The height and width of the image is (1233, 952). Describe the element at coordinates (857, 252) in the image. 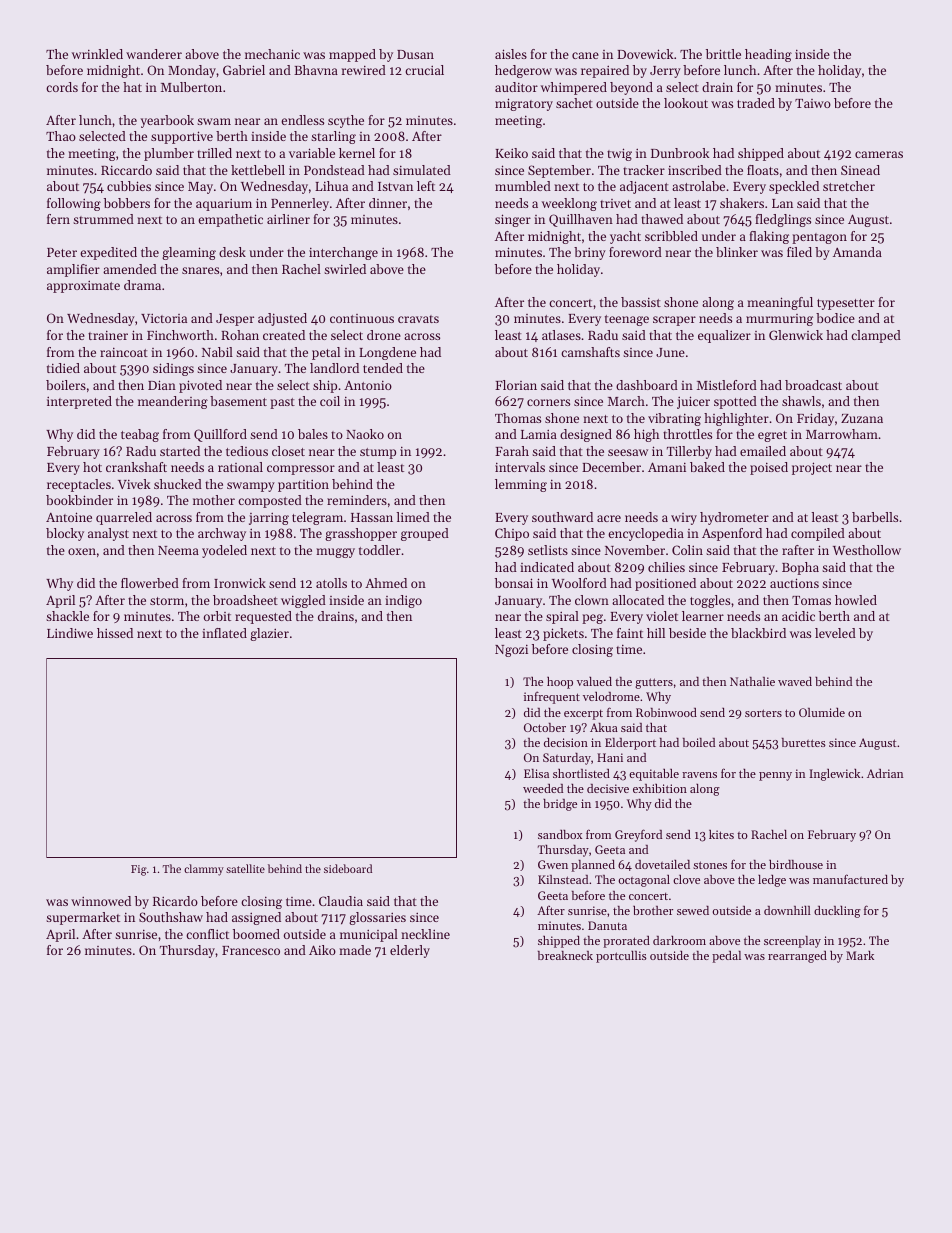

I see `Amanda` at that location.
